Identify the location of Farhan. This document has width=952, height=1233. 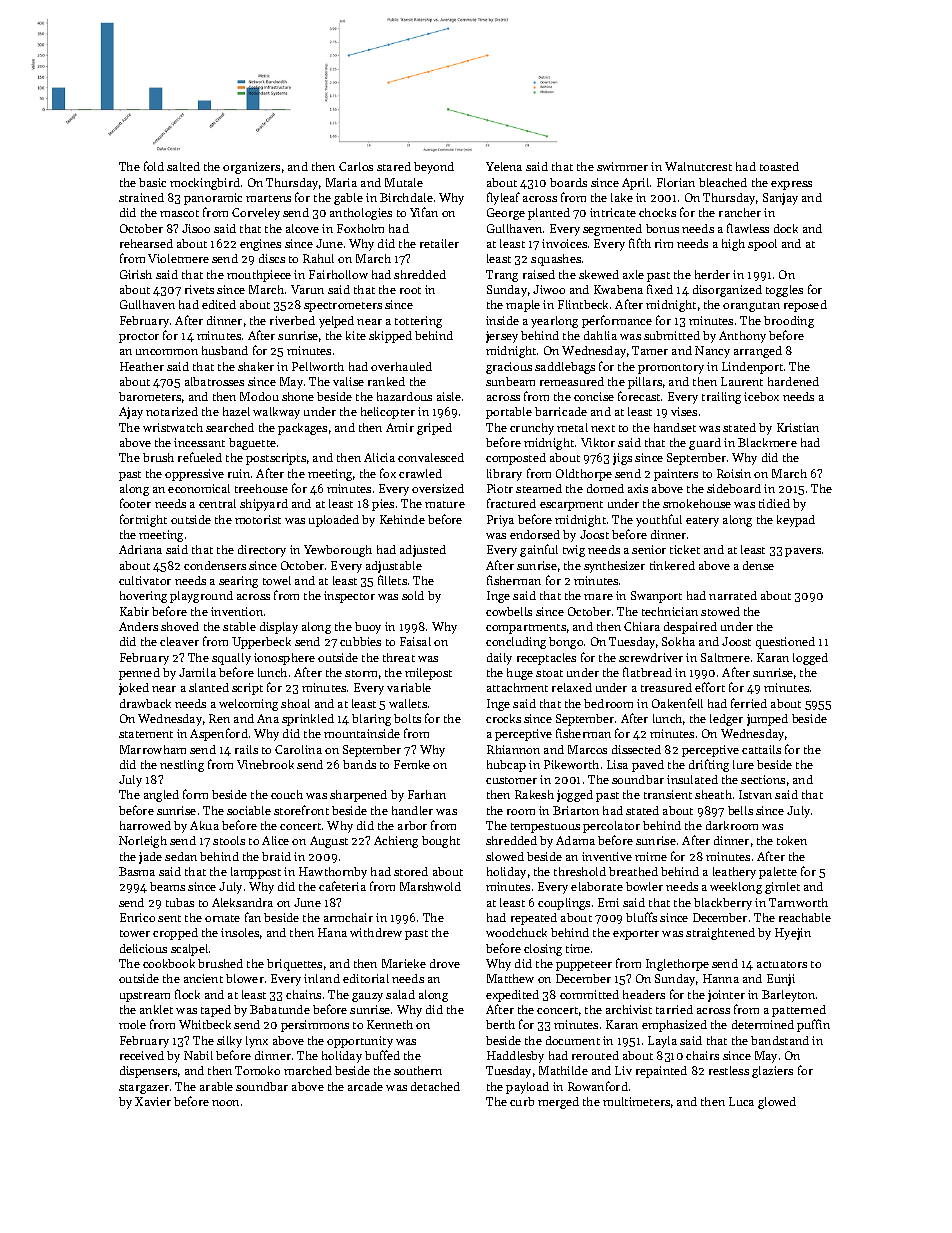
(427, 794).
